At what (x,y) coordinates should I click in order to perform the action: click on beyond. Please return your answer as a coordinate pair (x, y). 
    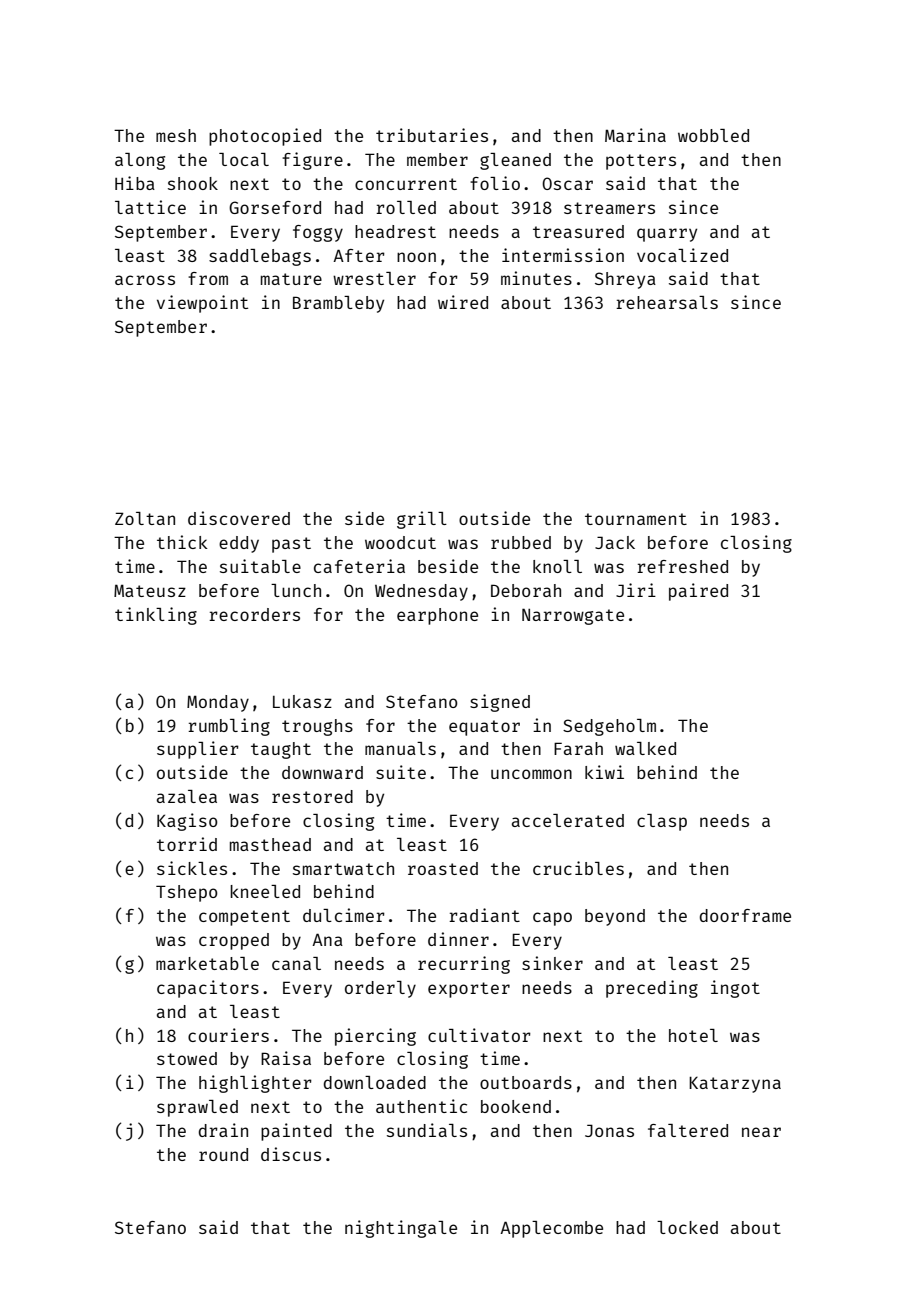
    Looking at the image, I should click on (615, 917).
